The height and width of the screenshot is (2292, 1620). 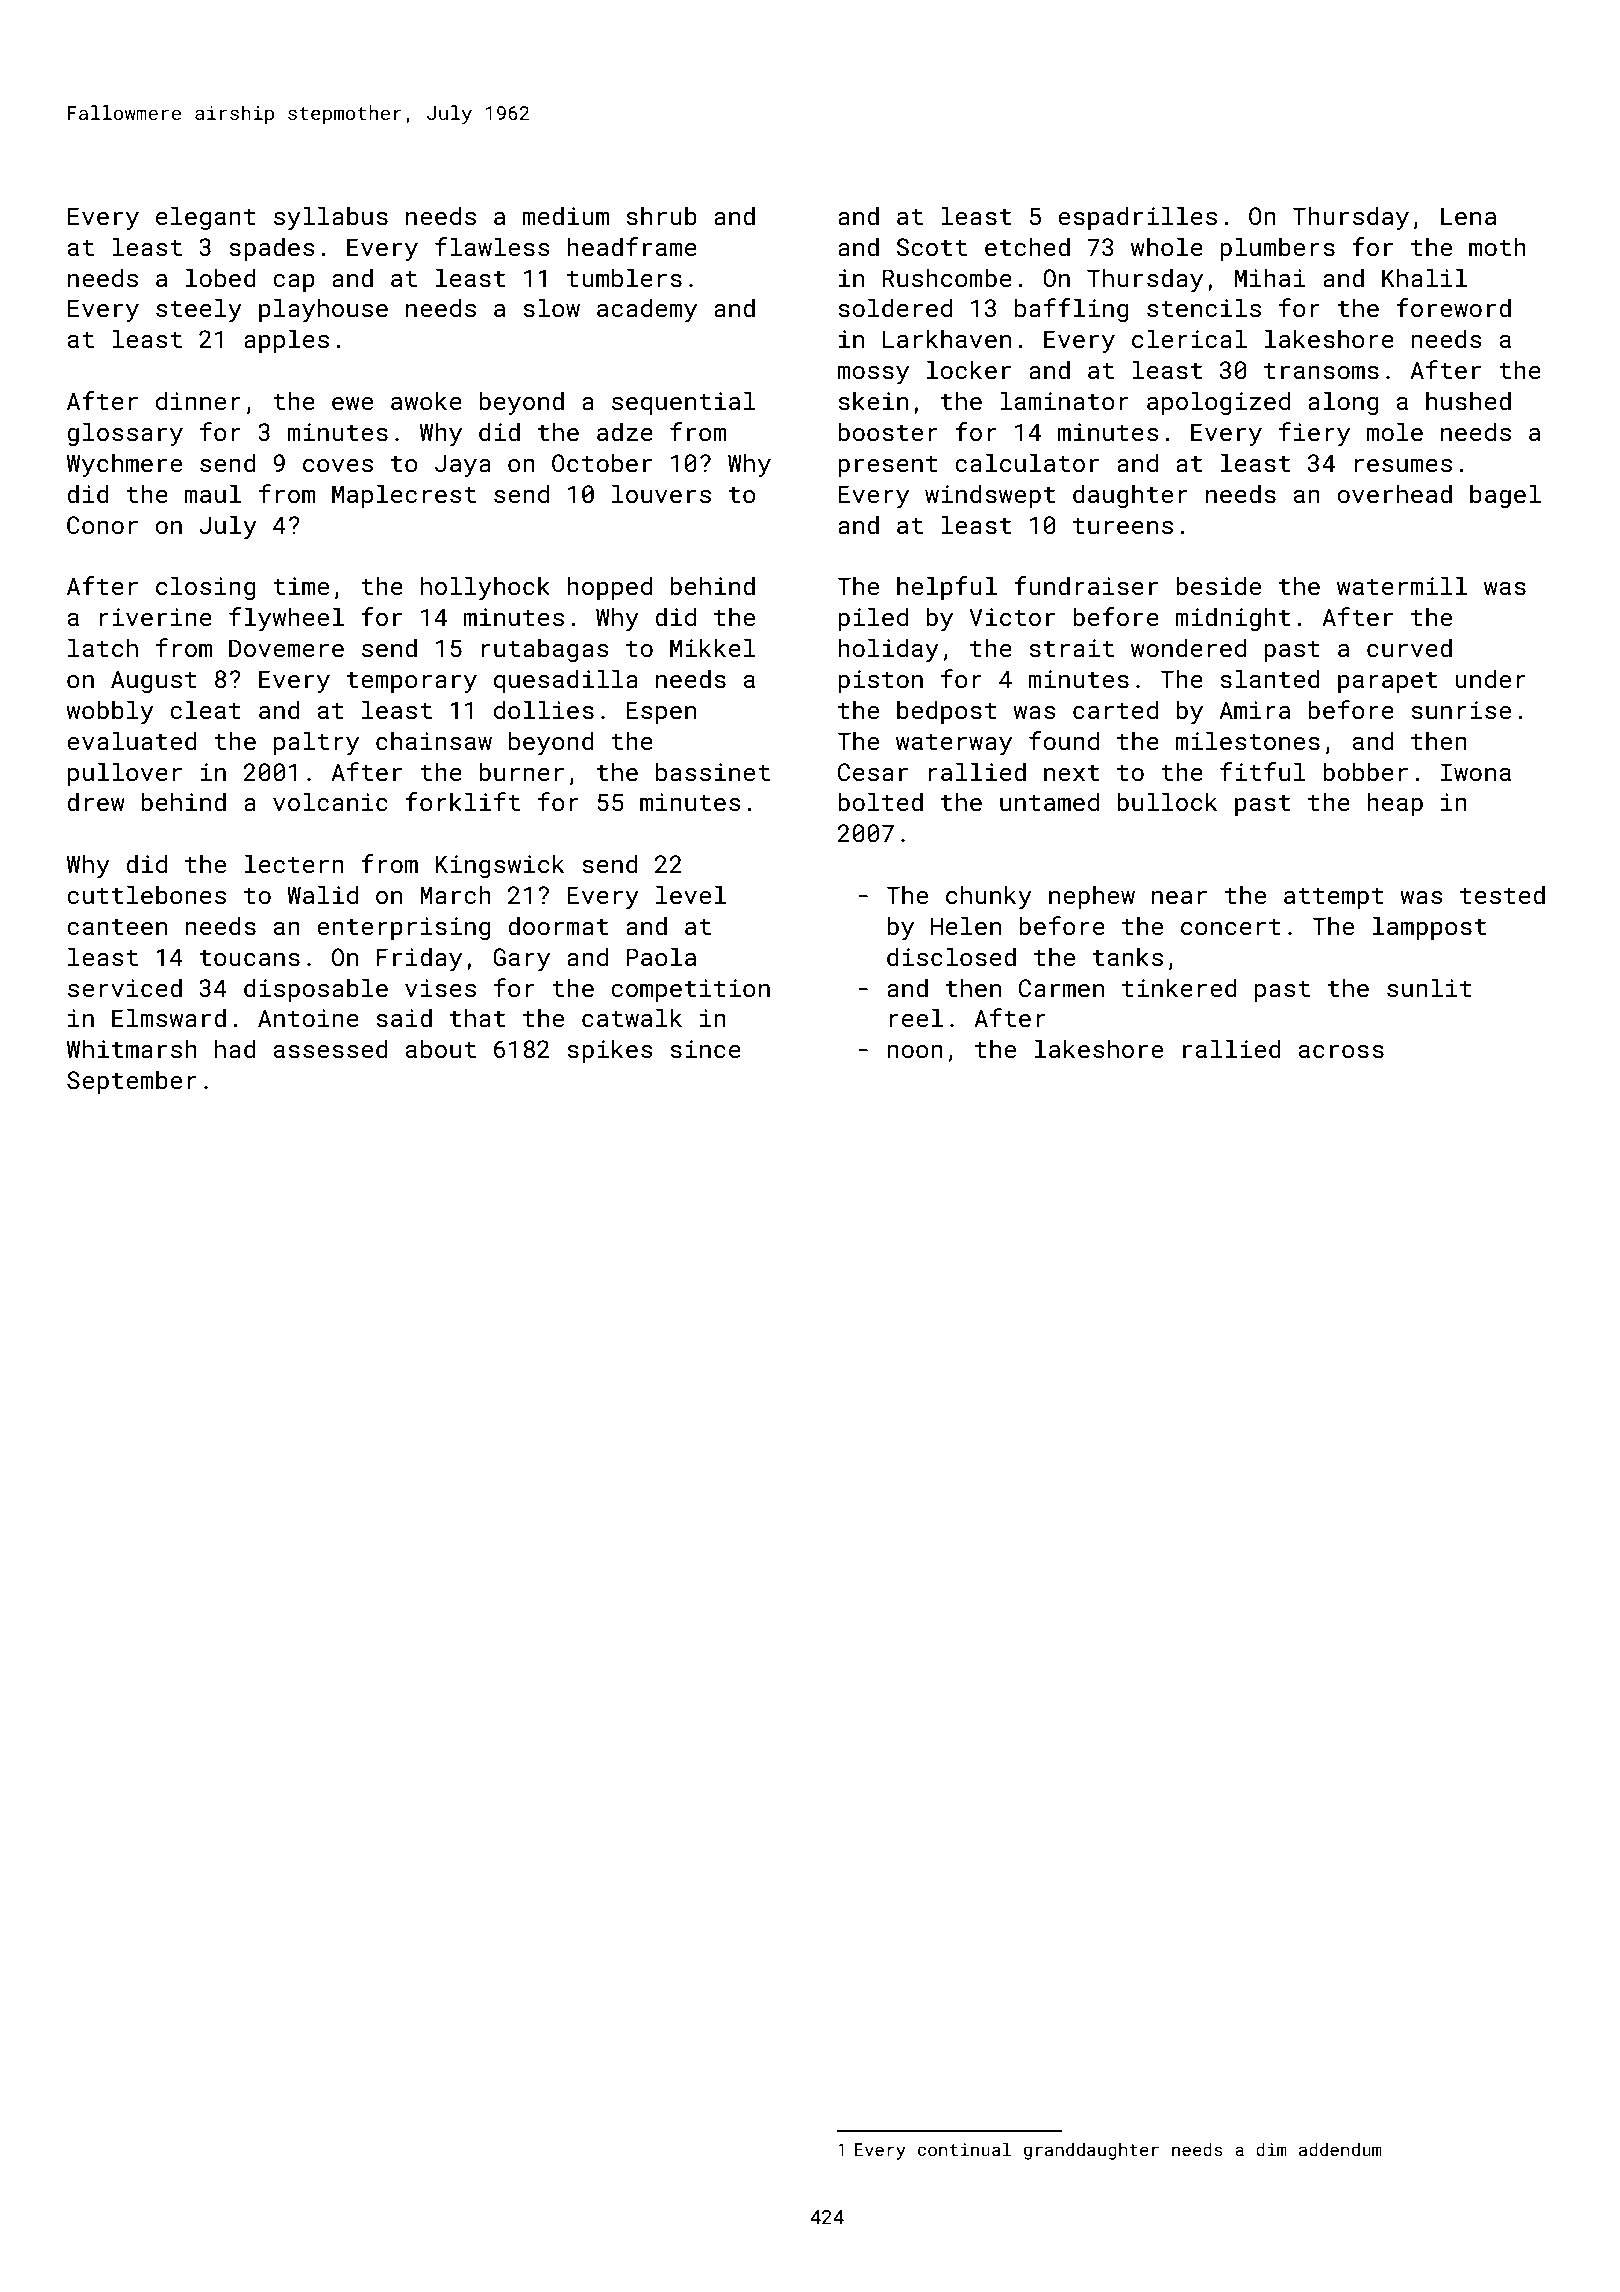 What do you see at coordinates (1189, 338) in the screenshot?
I see `clerical` at bounding box center [1189, 338].
